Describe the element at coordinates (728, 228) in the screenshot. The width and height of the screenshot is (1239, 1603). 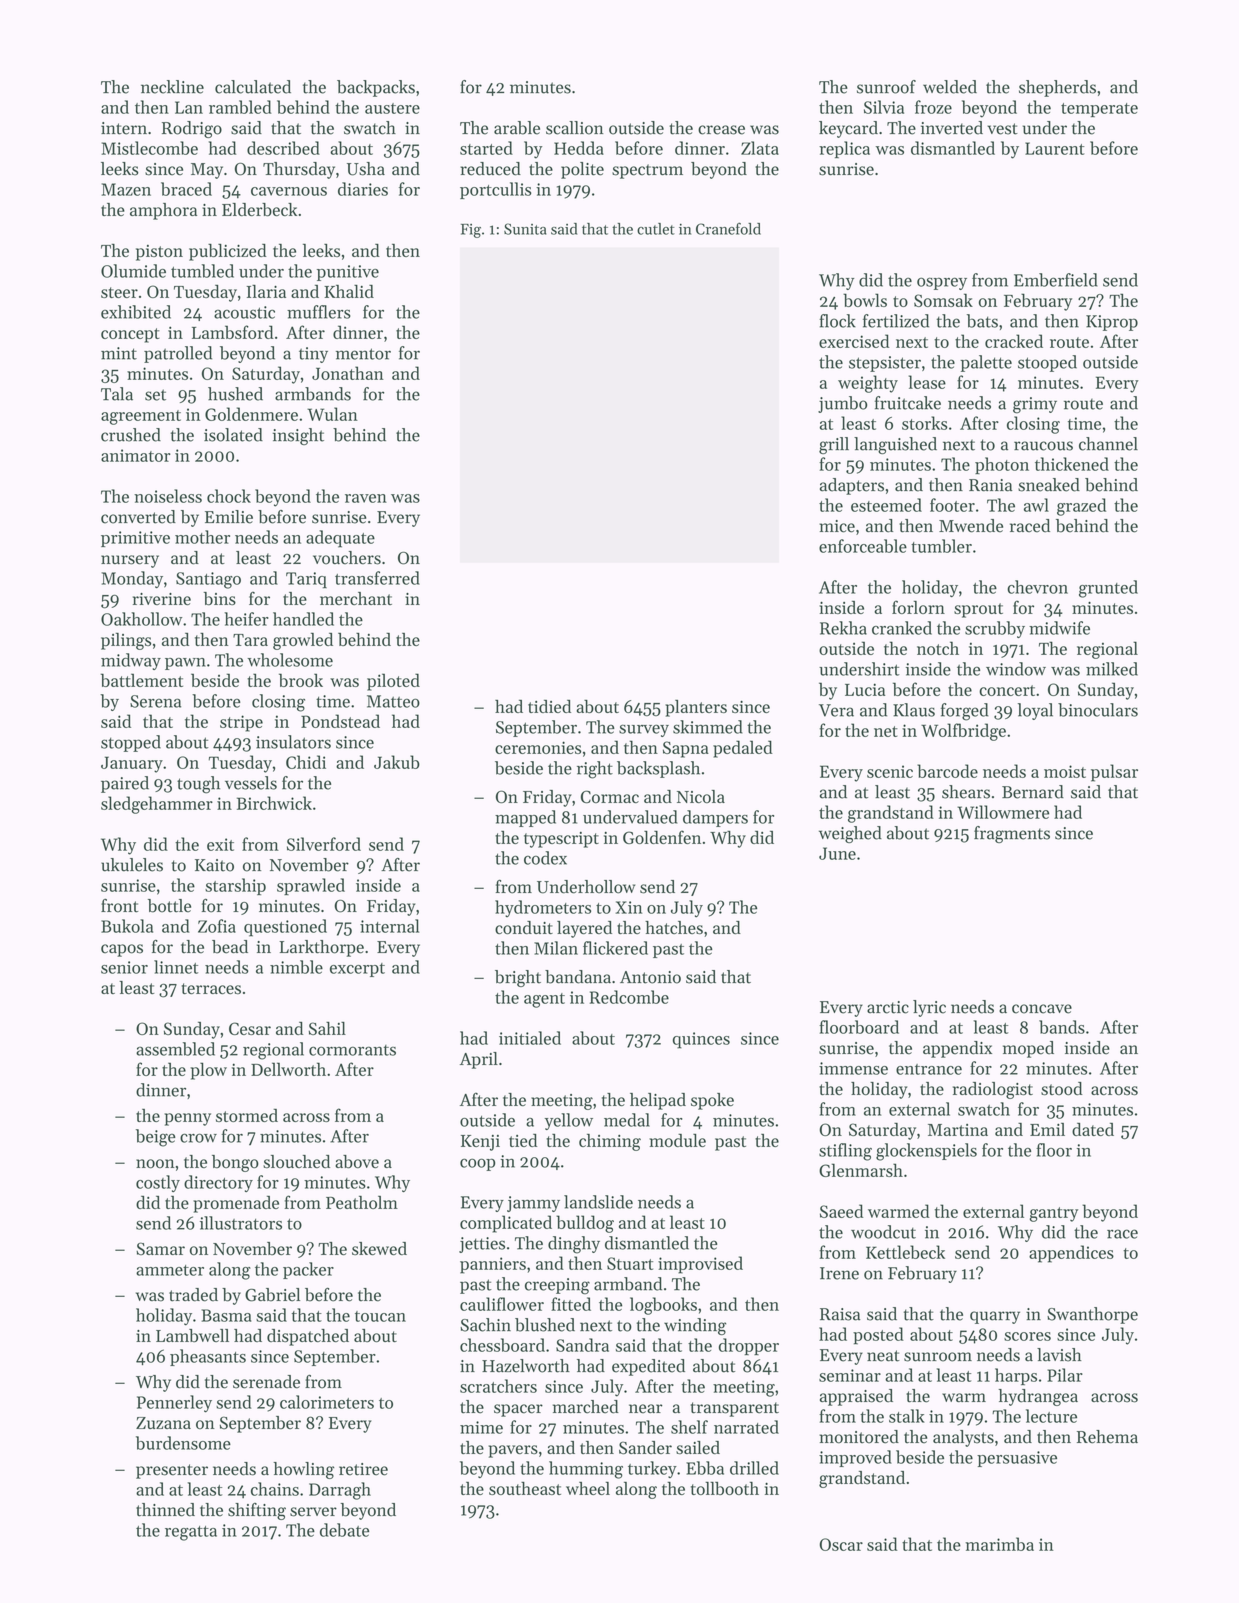
I see `Cranefold` at that location.
